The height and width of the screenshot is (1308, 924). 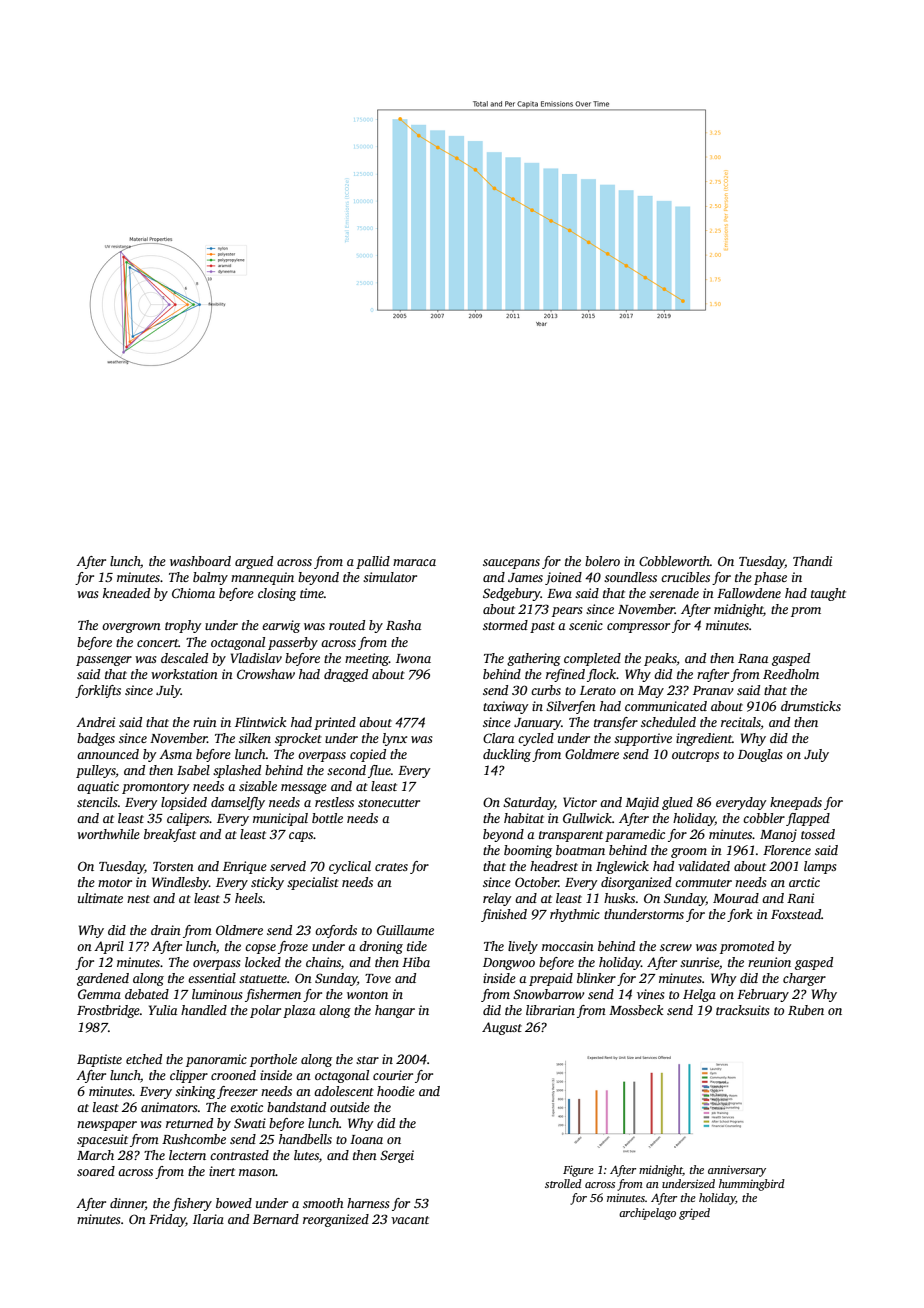 I want to click on heels, so click(x=248, y=898).
